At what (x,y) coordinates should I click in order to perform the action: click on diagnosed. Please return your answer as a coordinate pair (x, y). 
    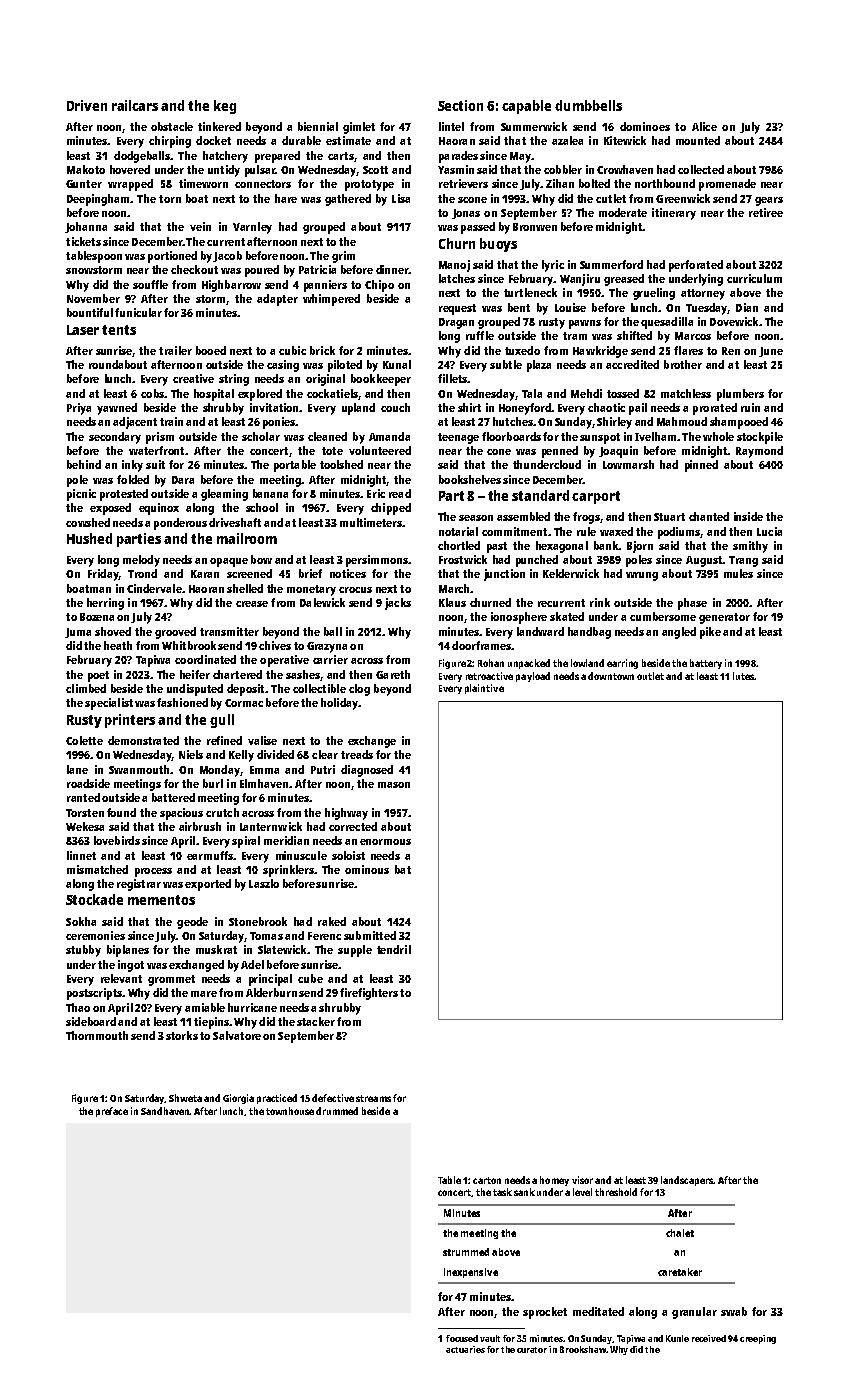
    Looking at the image, I should click on (367, 771).
